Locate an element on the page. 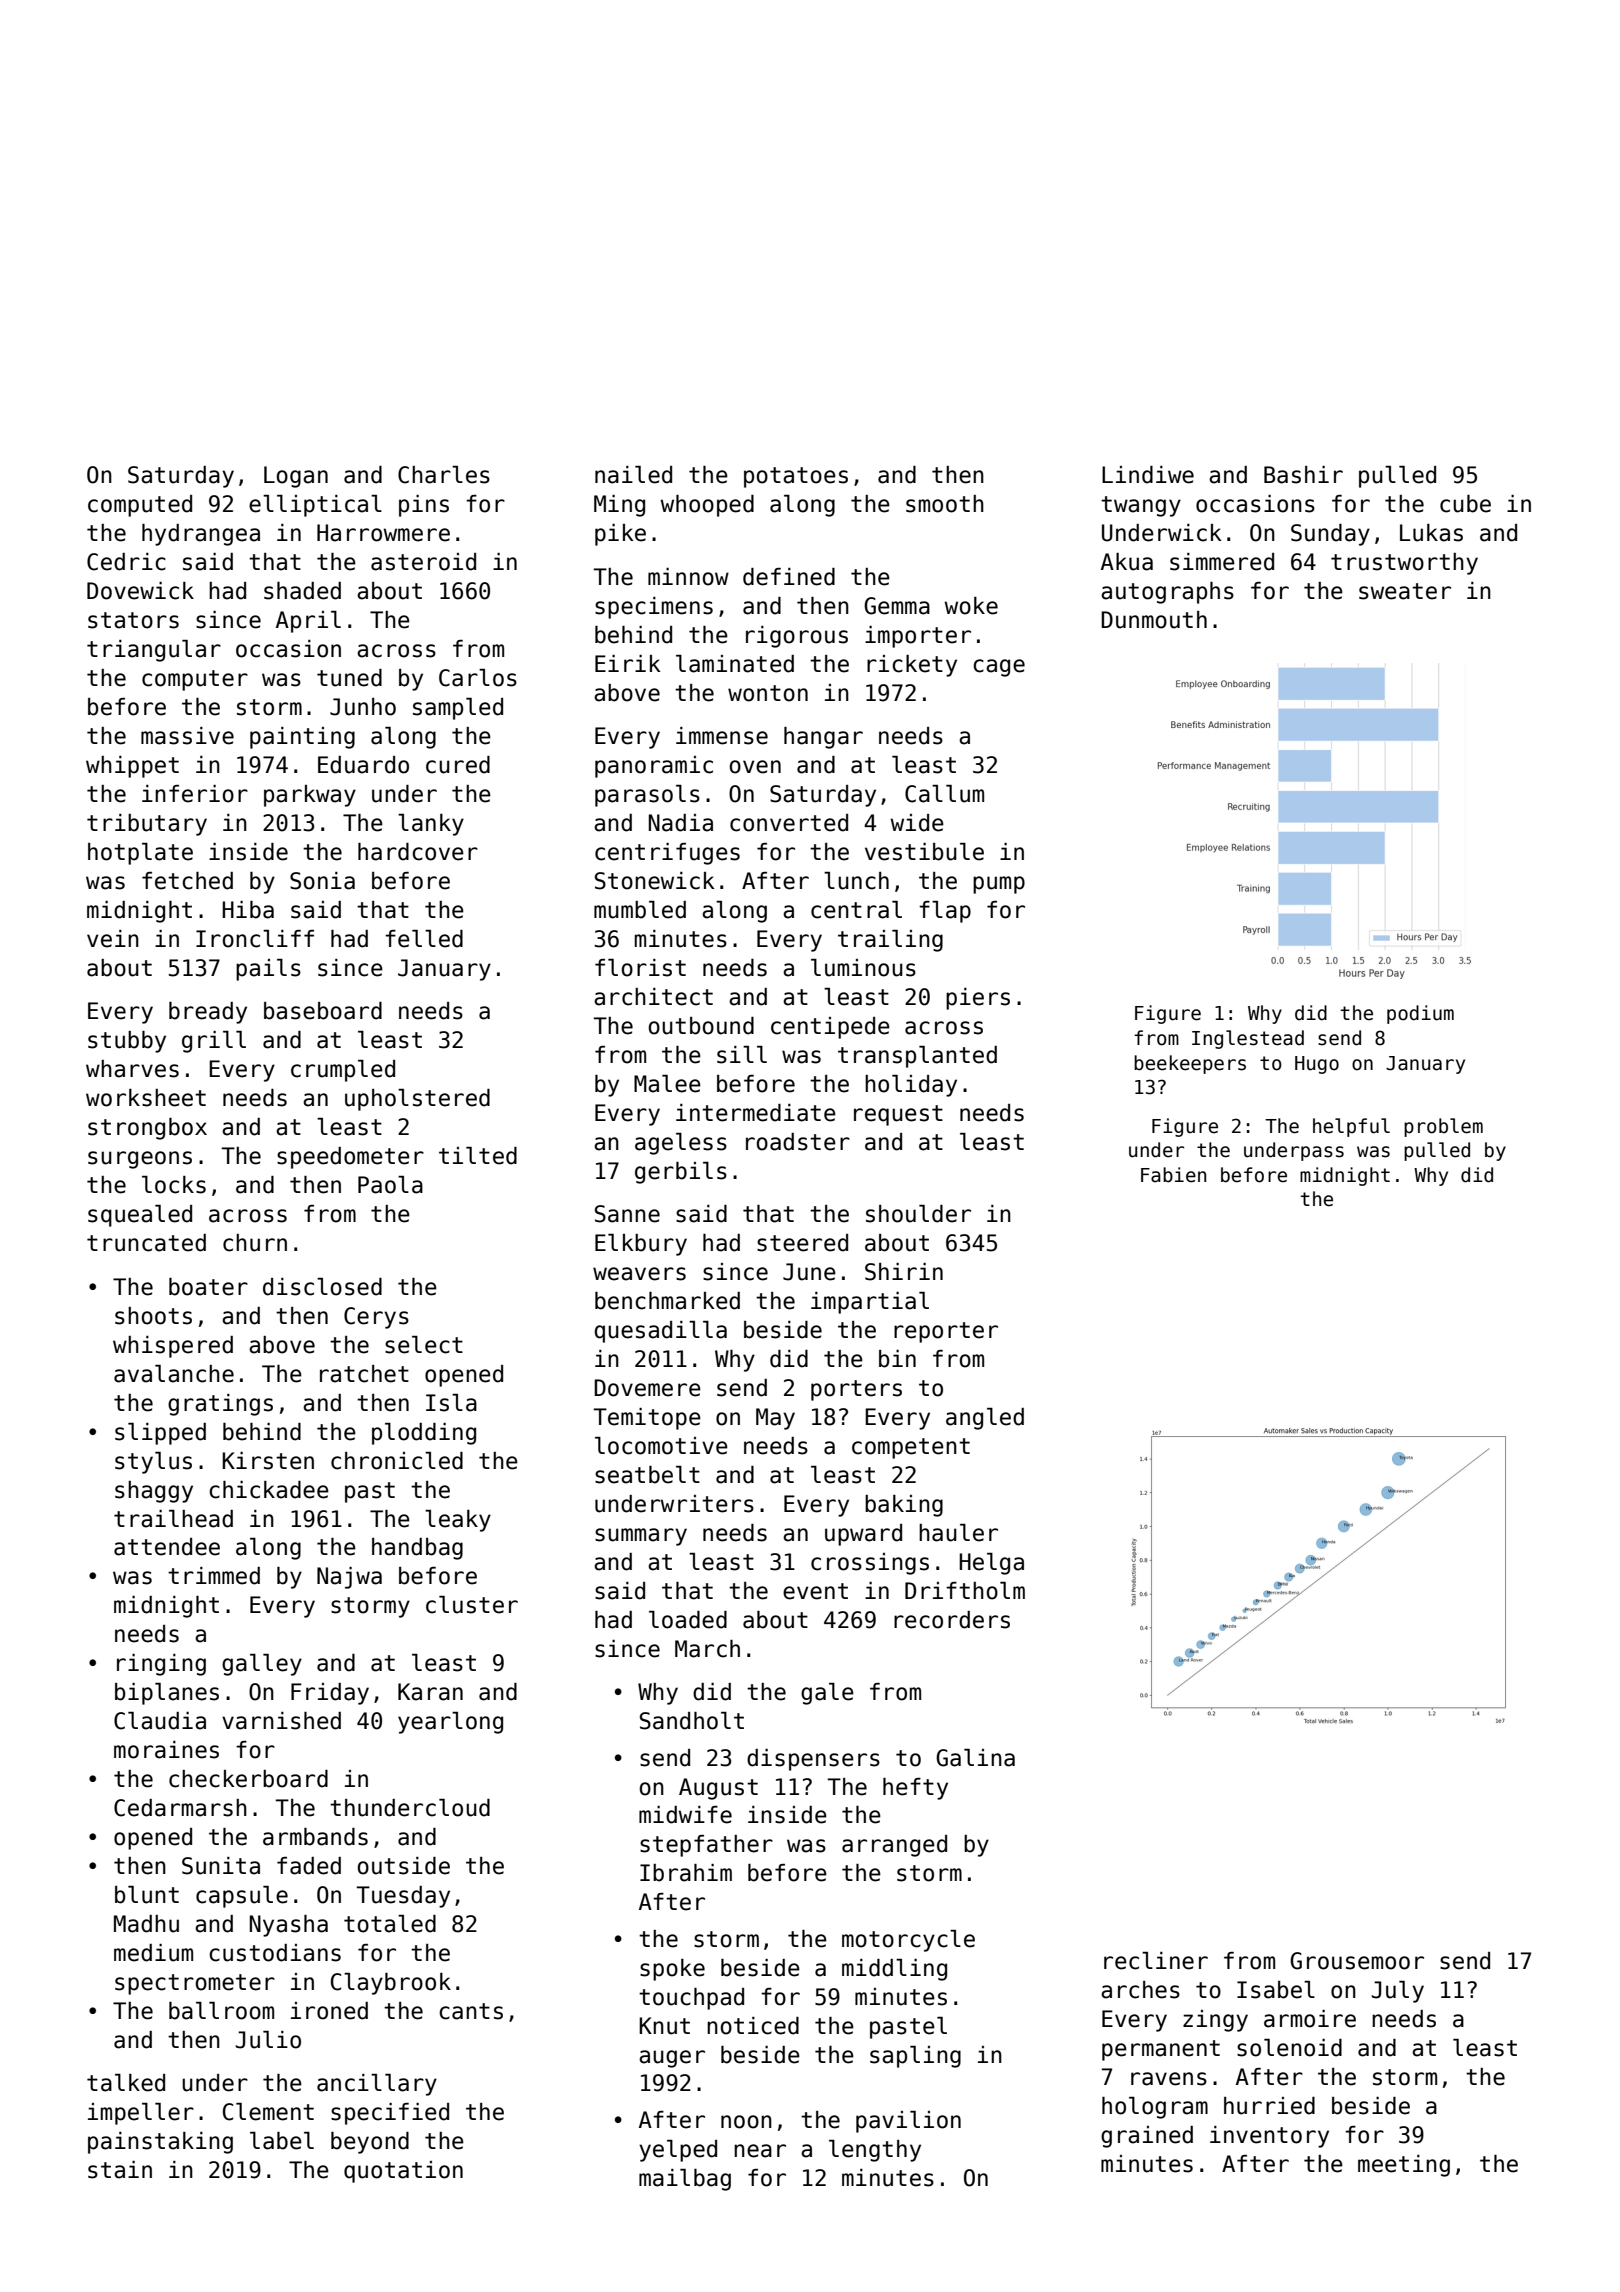  armoire is located at coordinates (1310, 2019).
